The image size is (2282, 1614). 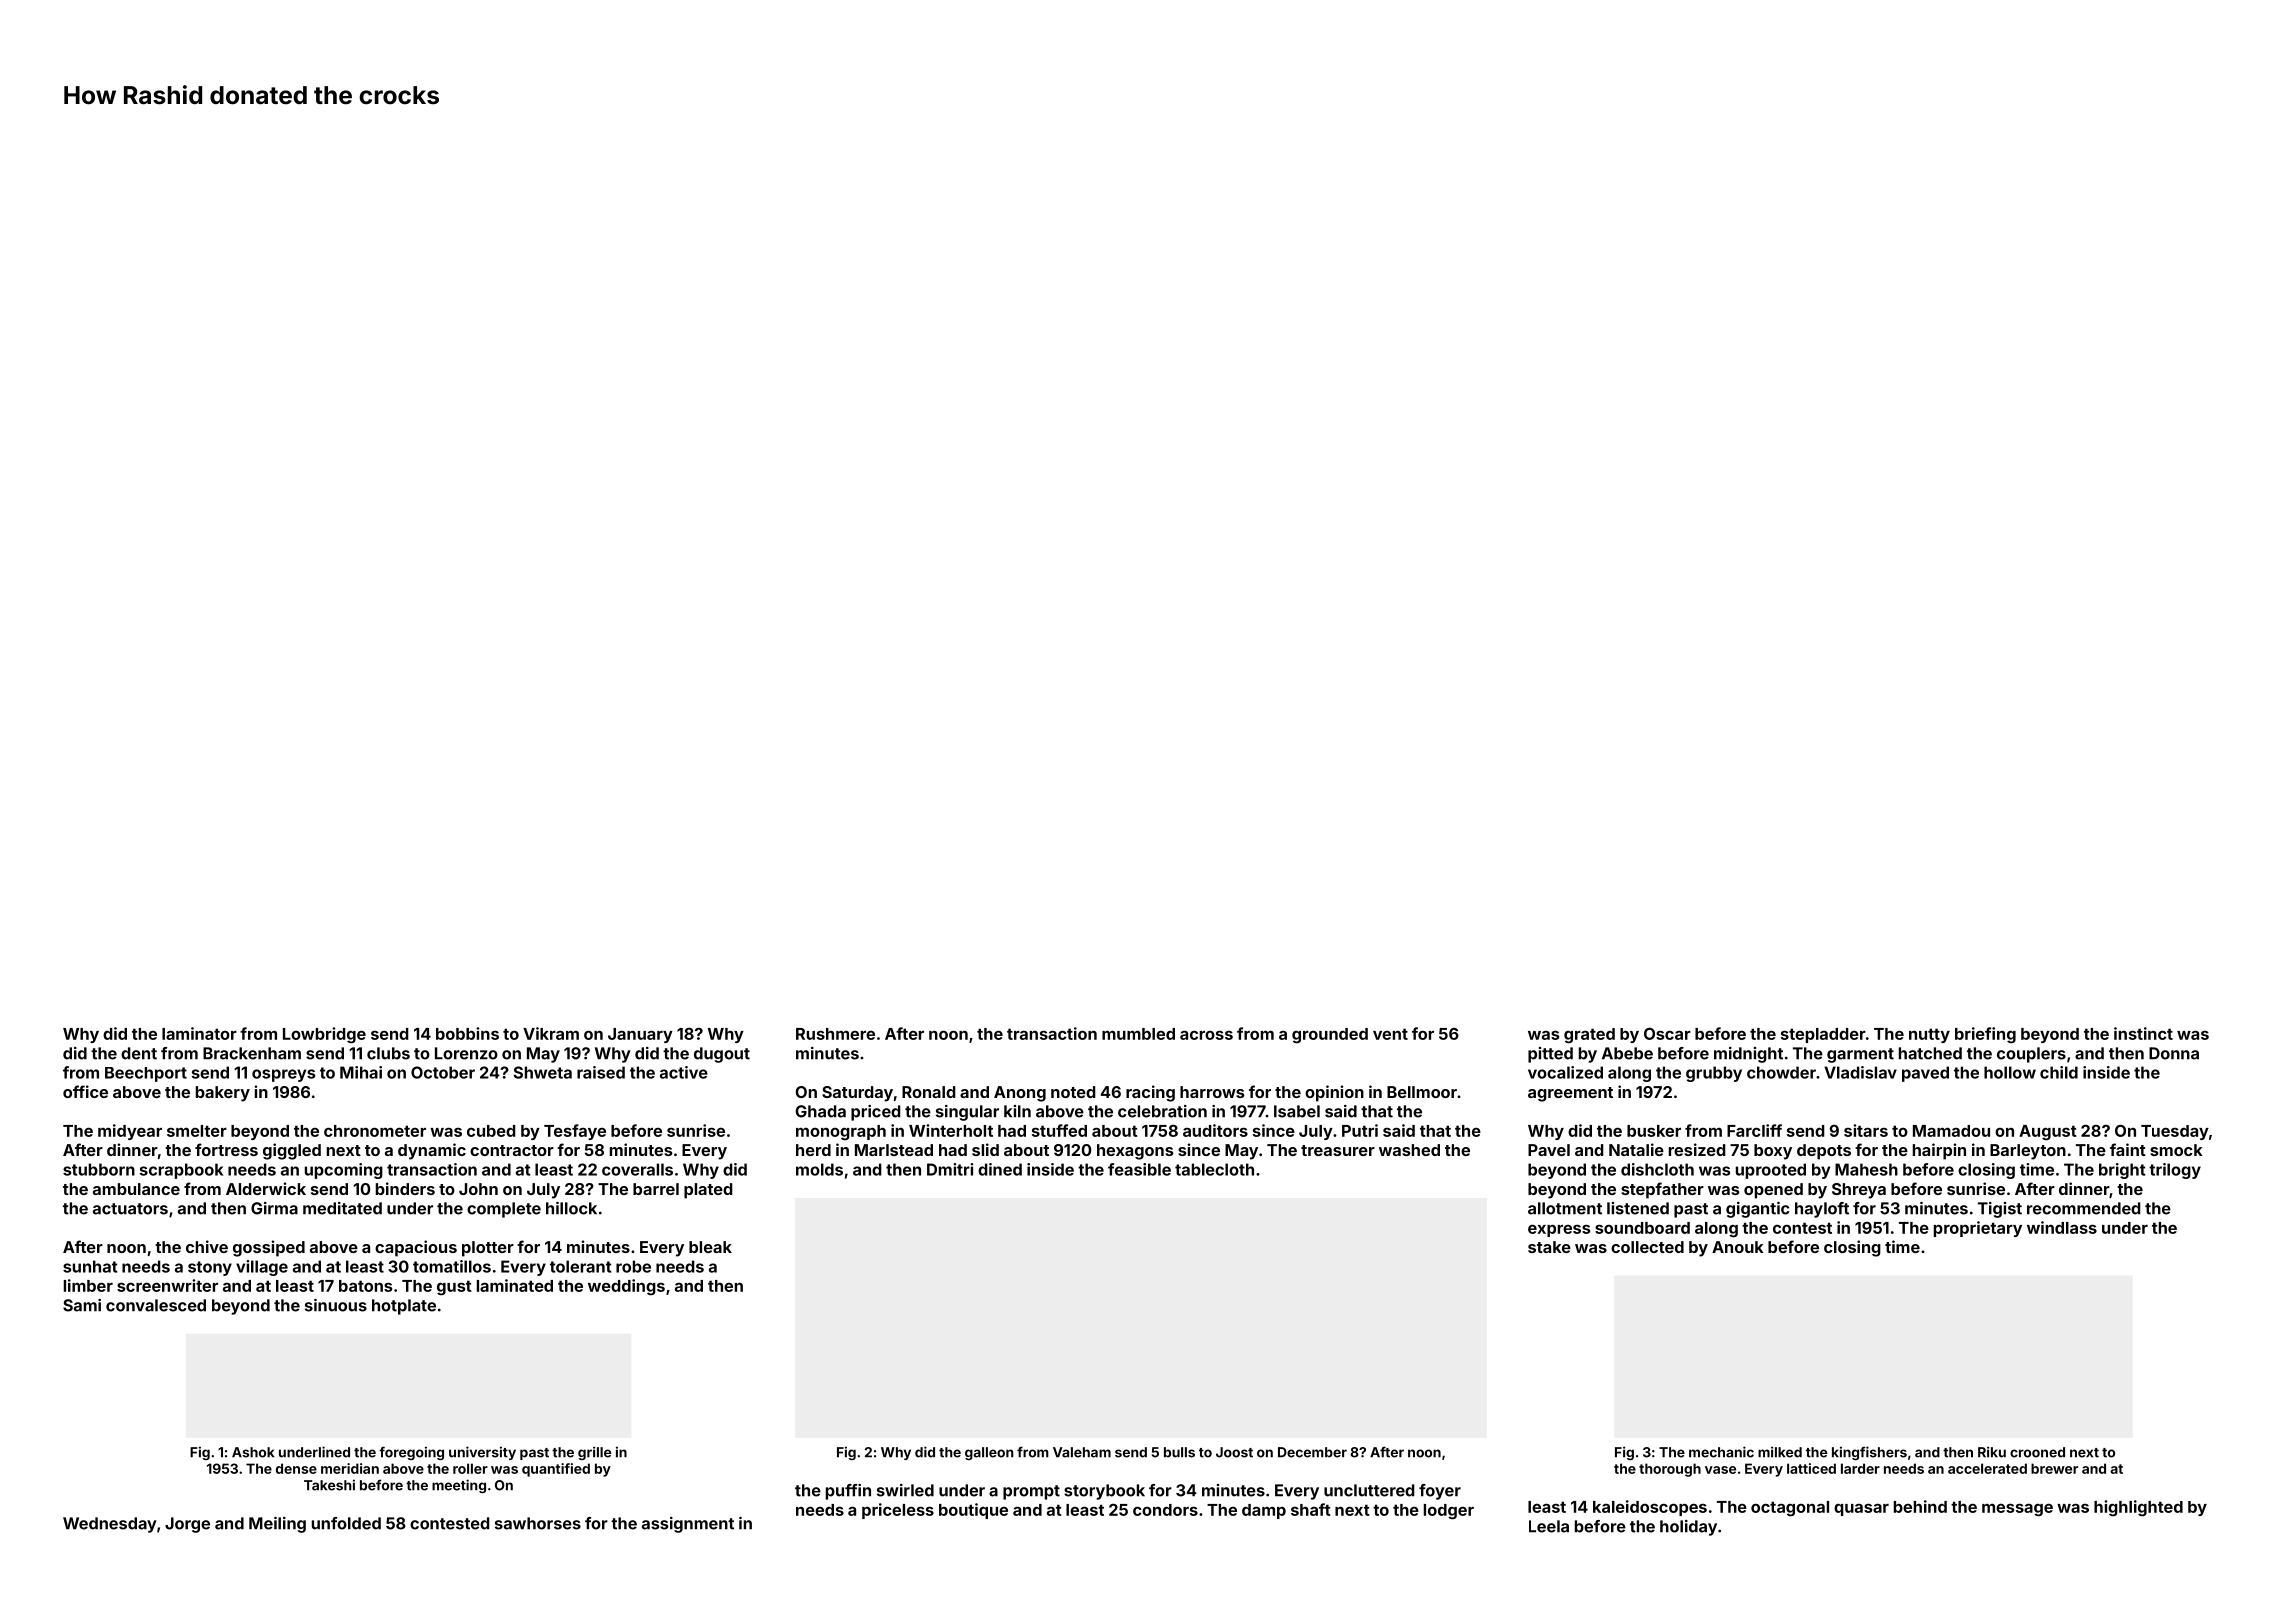 I want to click on university, so click(x=482, y=1453).
